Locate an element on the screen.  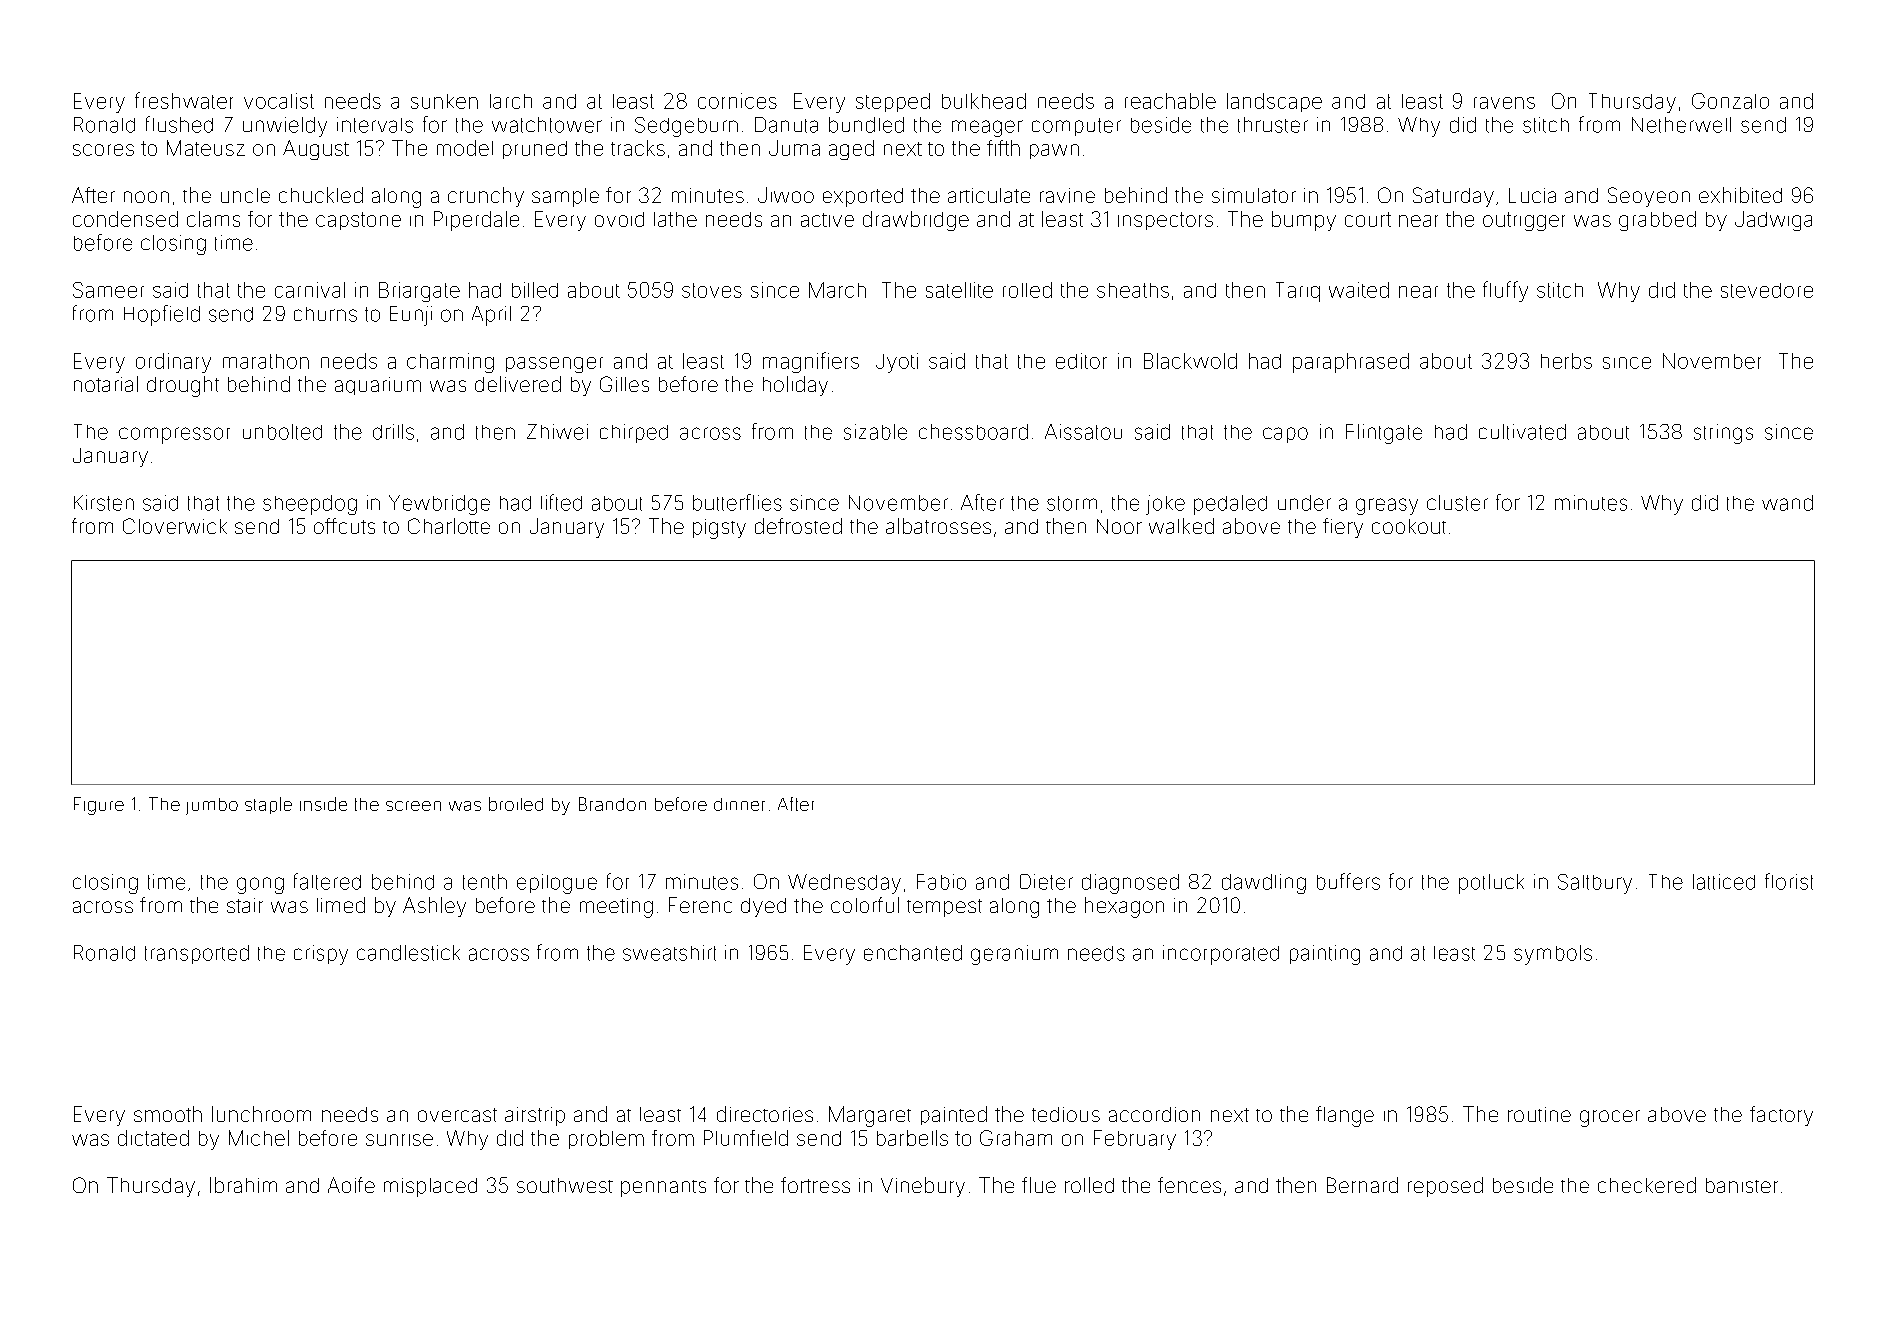
fiery is located at coordinates (1343, 528).
